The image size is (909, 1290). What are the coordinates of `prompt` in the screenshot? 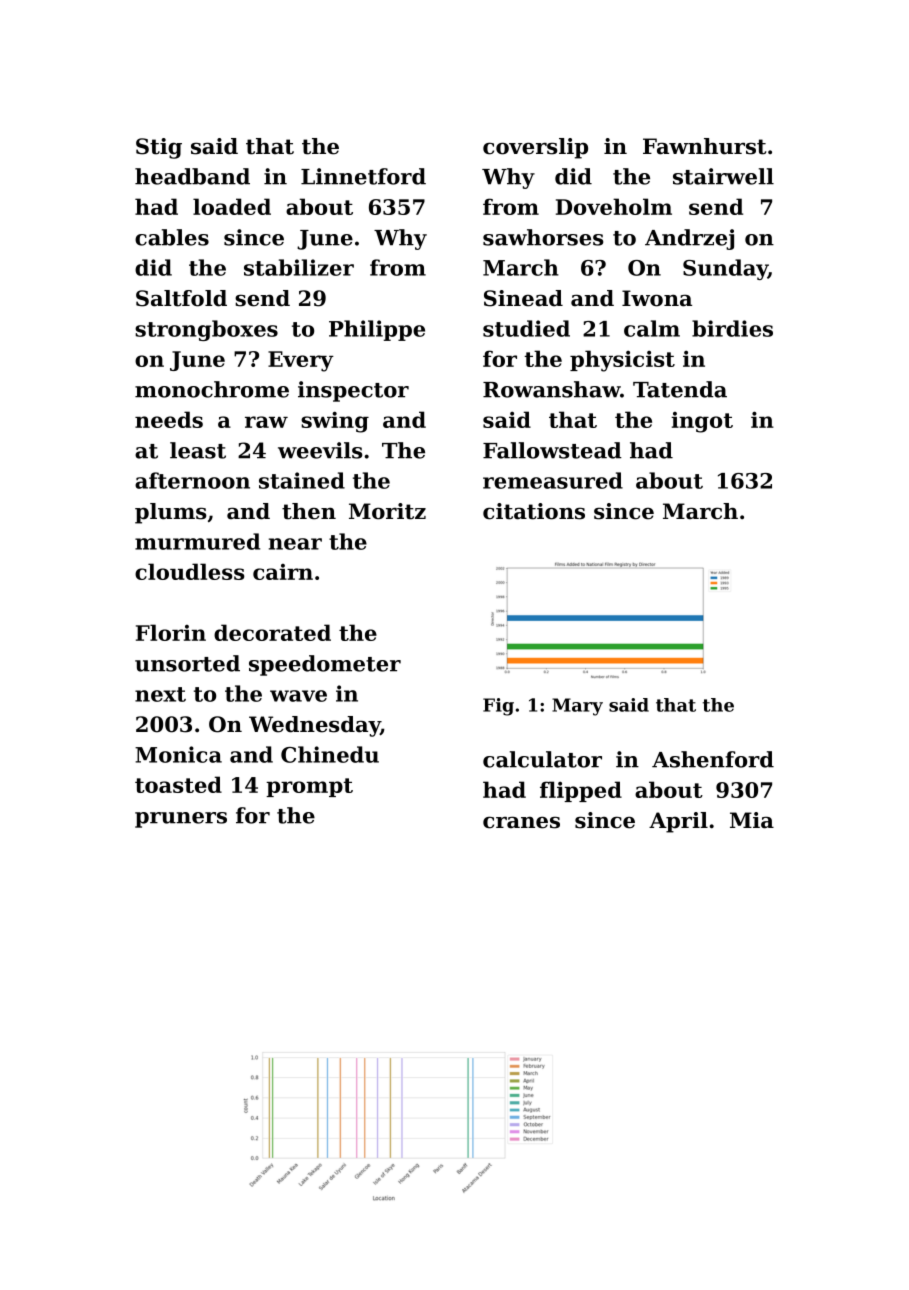 It's located at (309, 787).
